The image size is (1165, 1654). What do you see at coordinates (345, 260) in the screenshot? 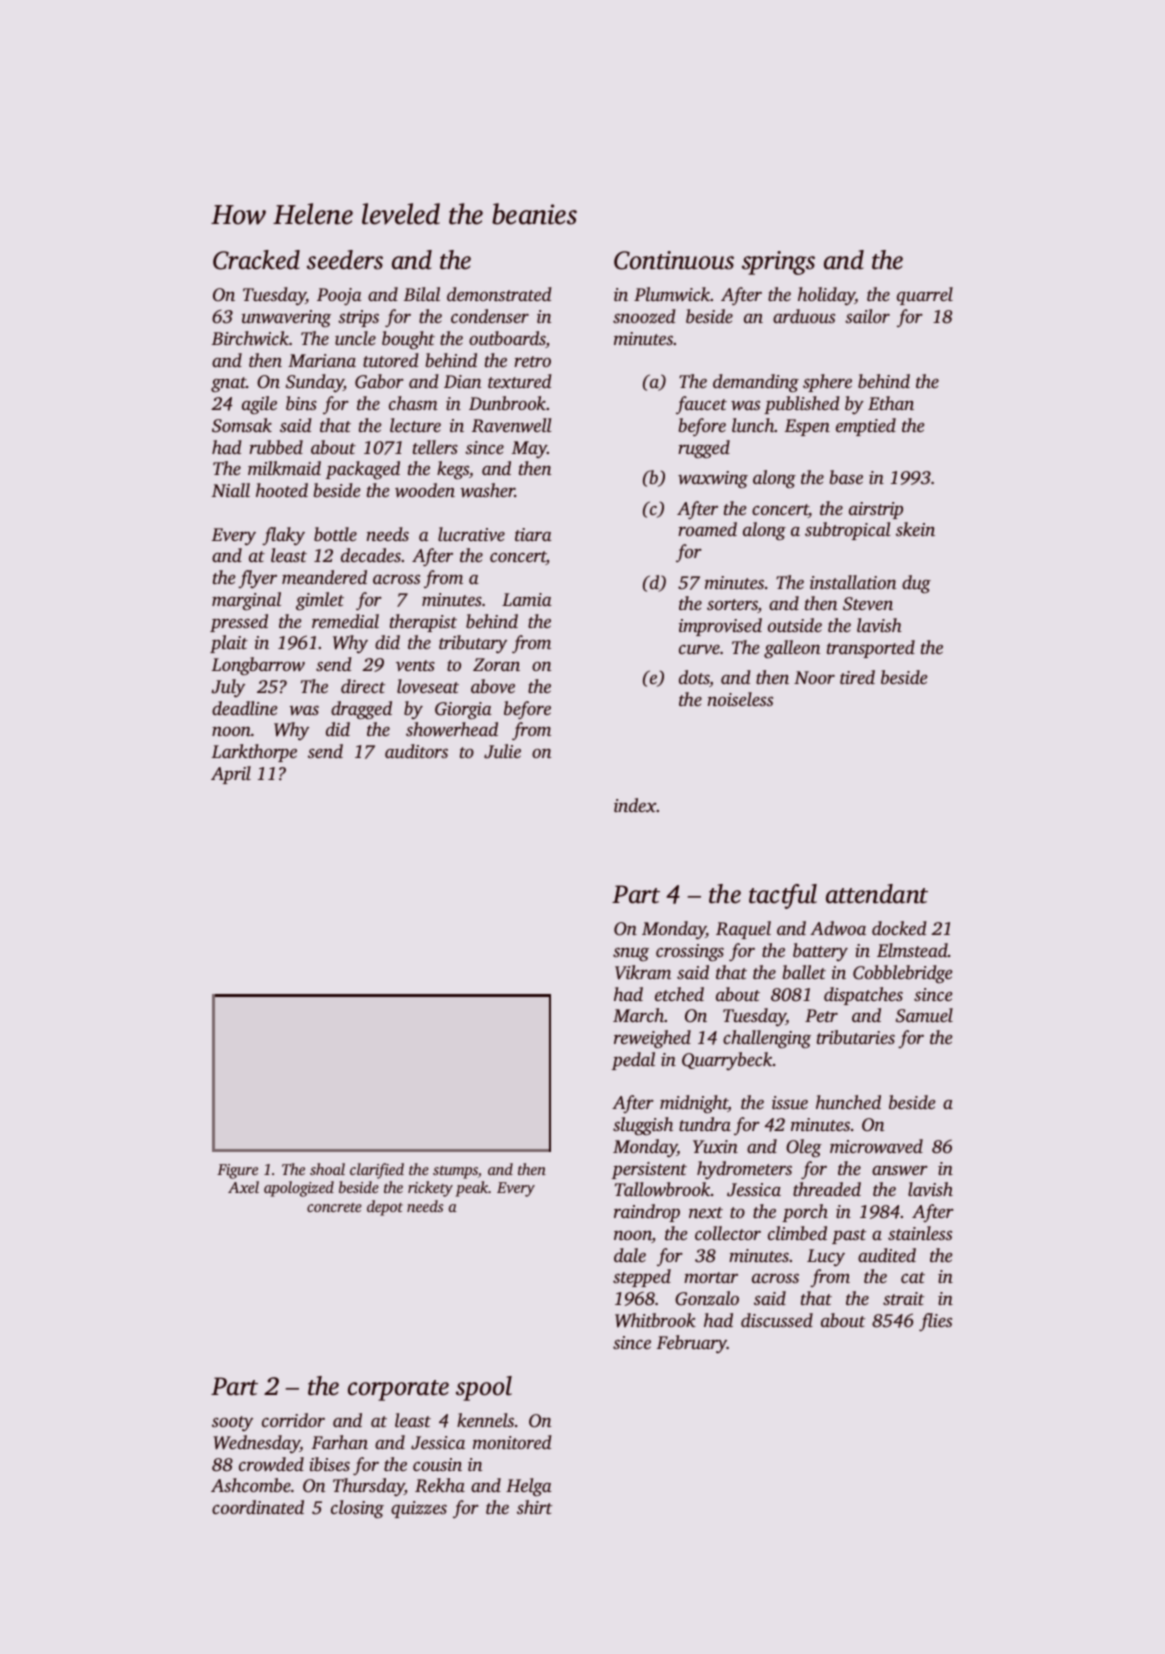
I see `seeders` at bounding box center [345, 260].
